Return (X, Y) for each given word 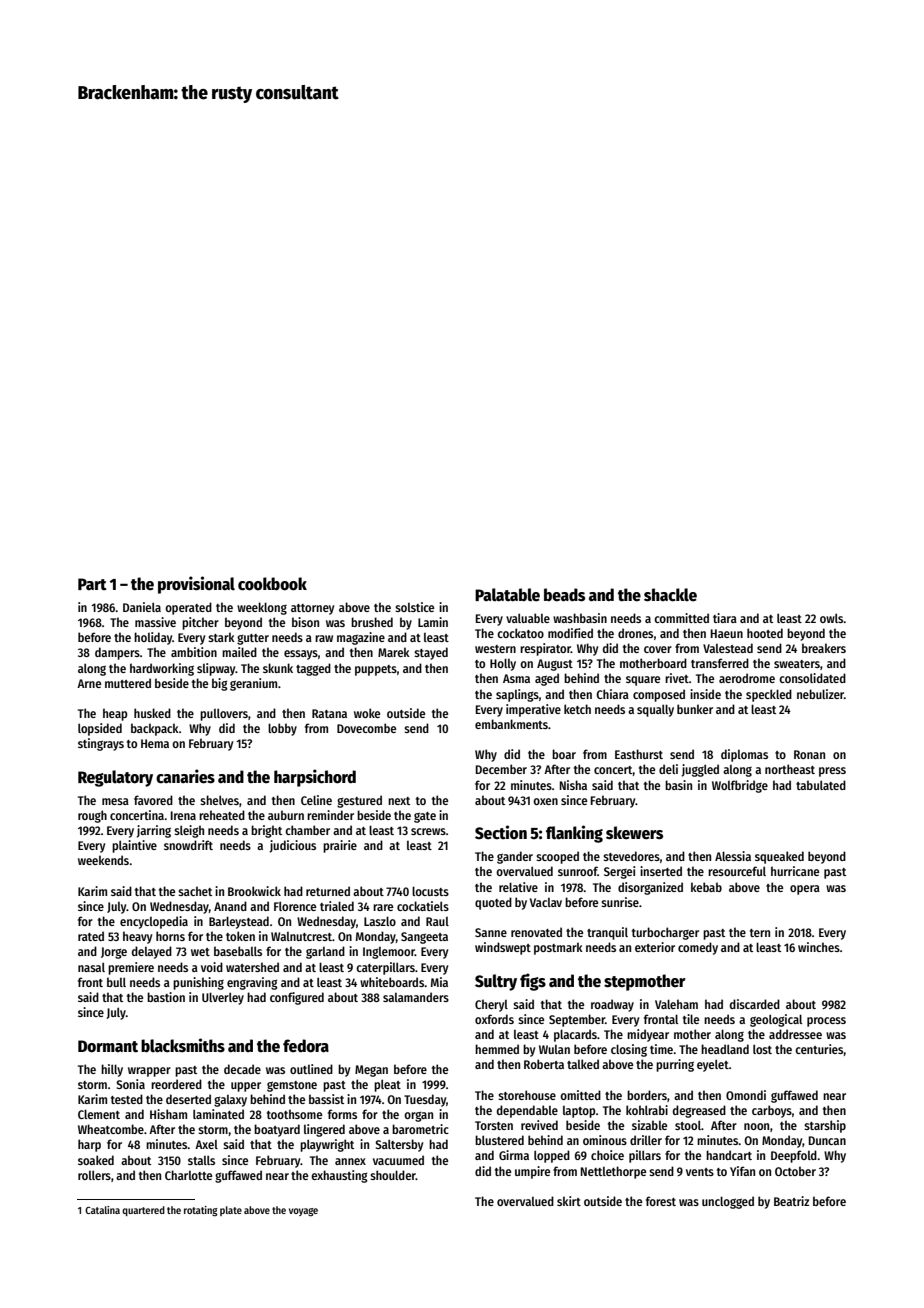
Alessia (733, 856)
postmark (558, 948)
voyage (303, 1212)
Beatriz (791, 1201)
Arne (89, 683)
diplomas (744, 755)
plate (231, 1211)
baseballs (238, 951)
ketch (577, 709)
